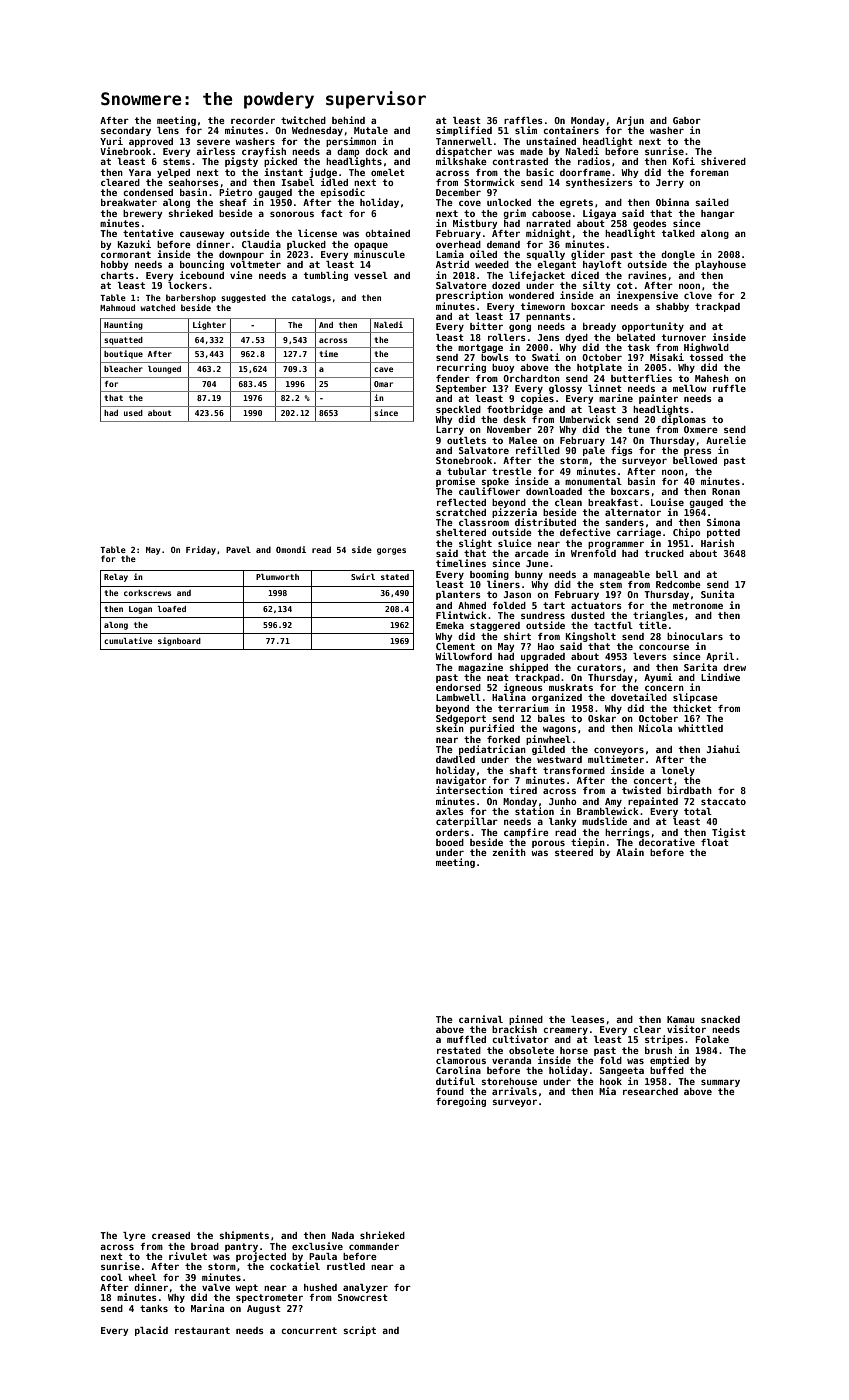 The image size is (849, 1400). I want to click on suggested, so click(243, 298).
